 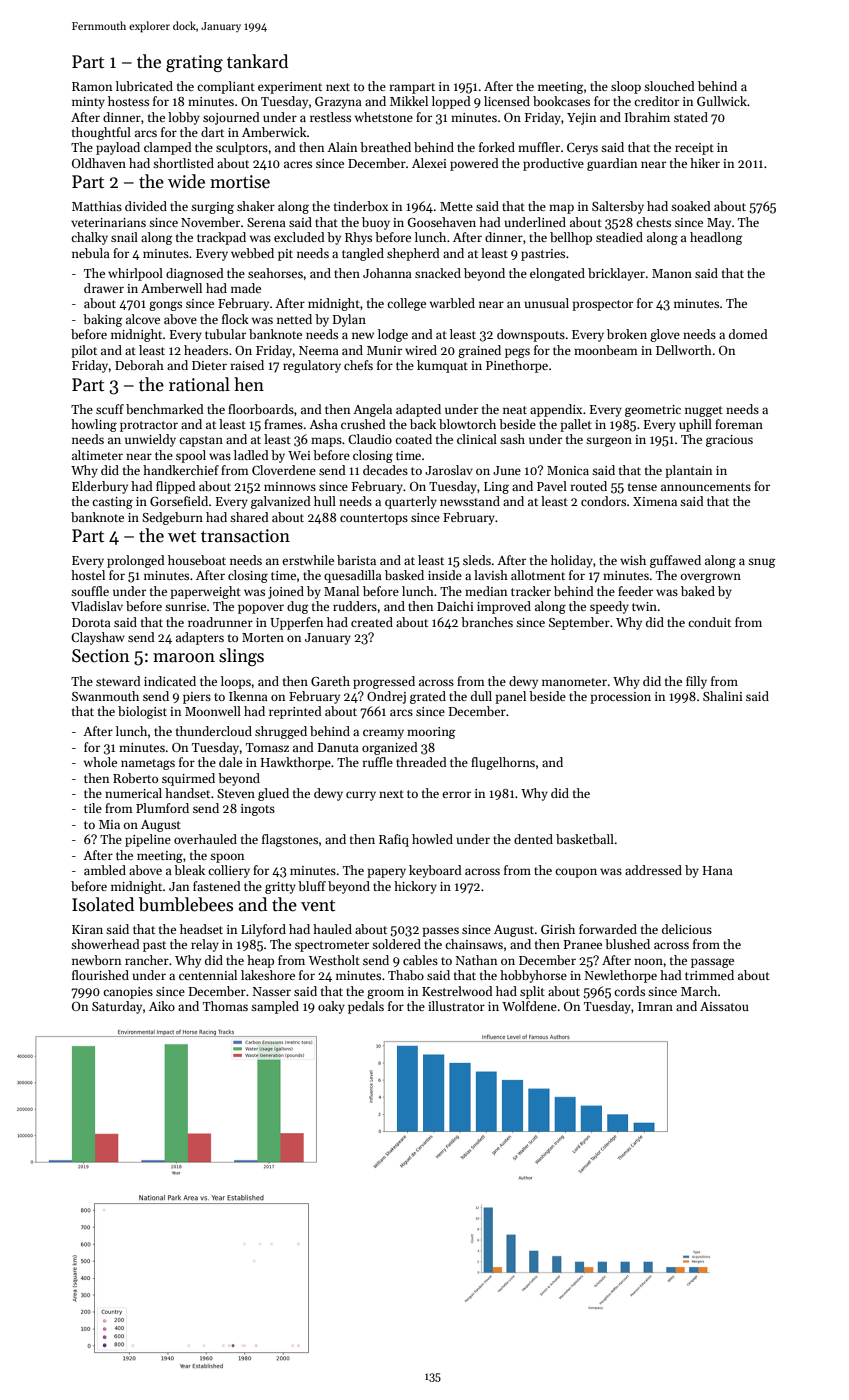 I want to click on flock, so click(x=235, y=319).
